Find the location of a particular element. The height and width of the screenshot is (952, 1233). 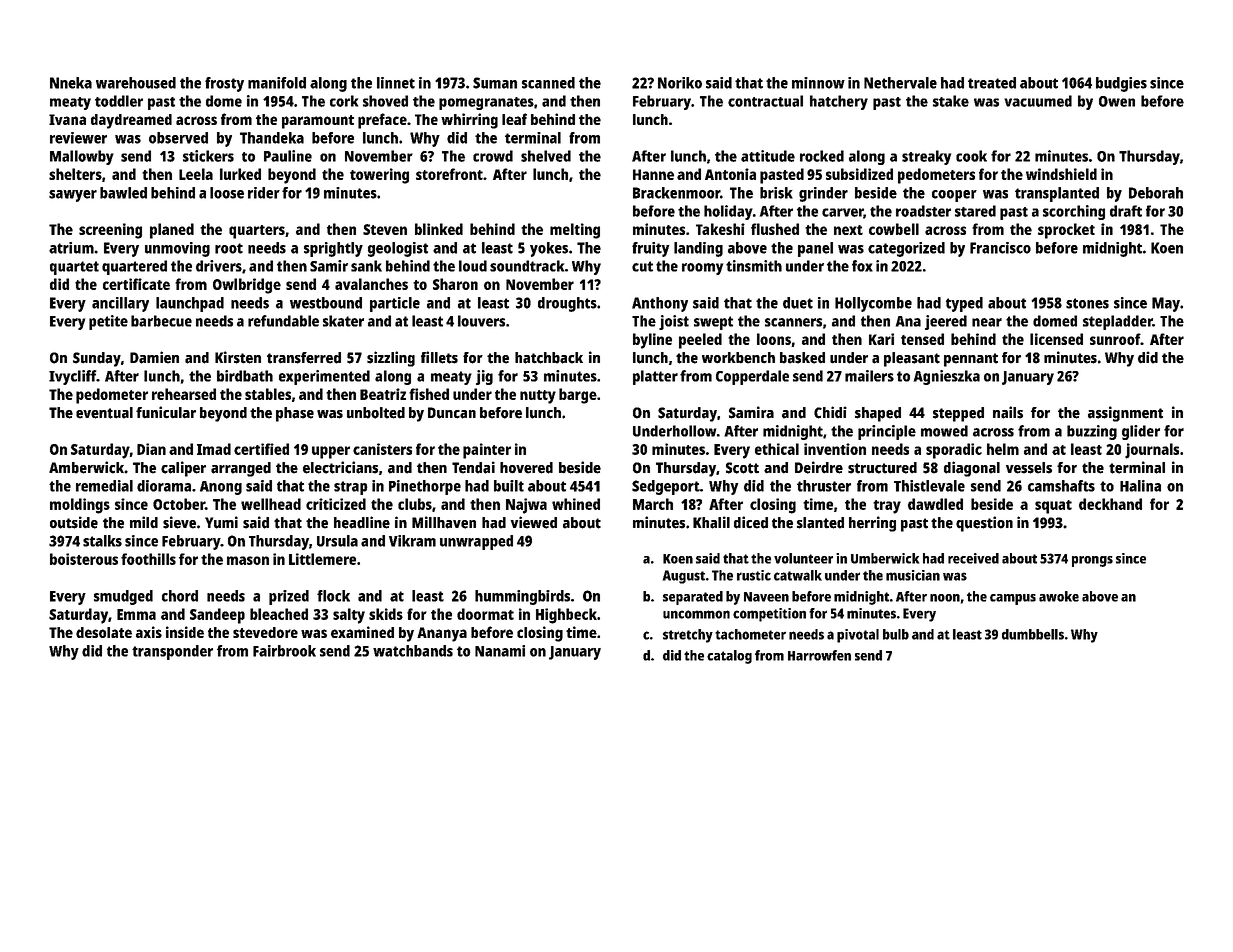

reviewer is located at coordinates (78, 138).
